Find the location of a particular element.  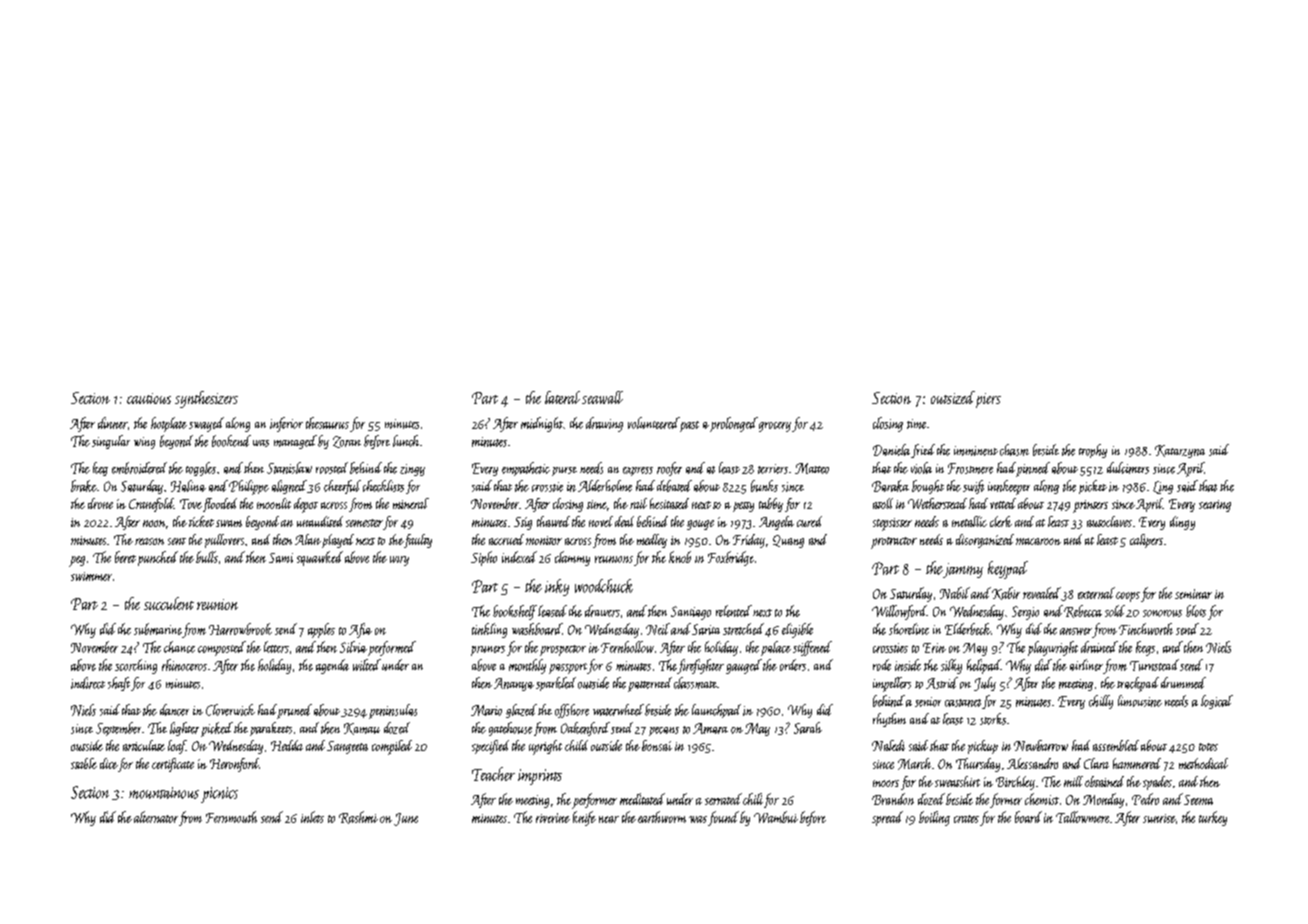

gauged is located at coordinates (744, 666).
